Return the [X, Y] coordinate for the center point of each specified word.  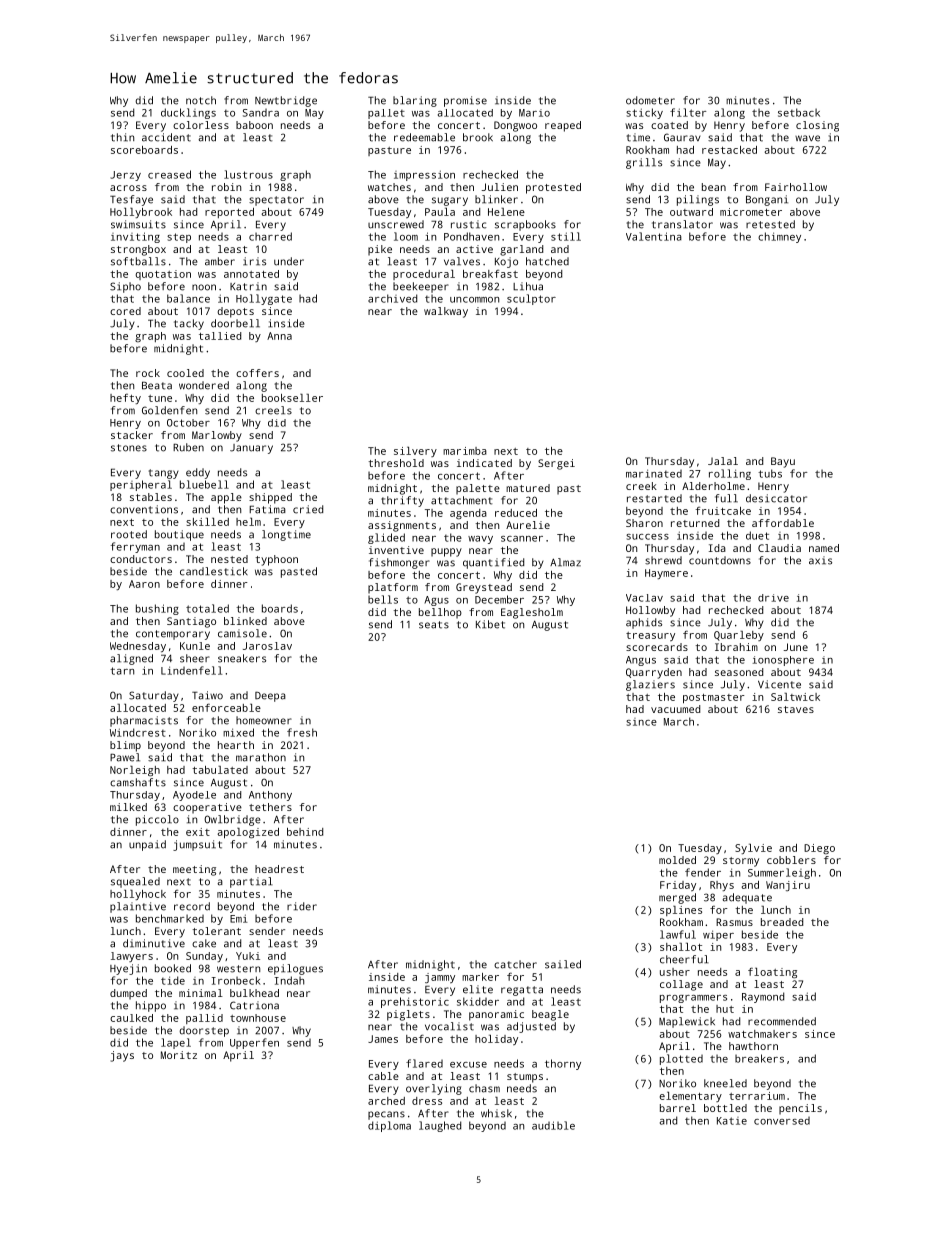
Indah [289, 980]
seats [434, 625]
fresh [302, 732]
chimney [779, 237]
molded [677, 860]
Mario [534, 113]
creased [169, 174]
